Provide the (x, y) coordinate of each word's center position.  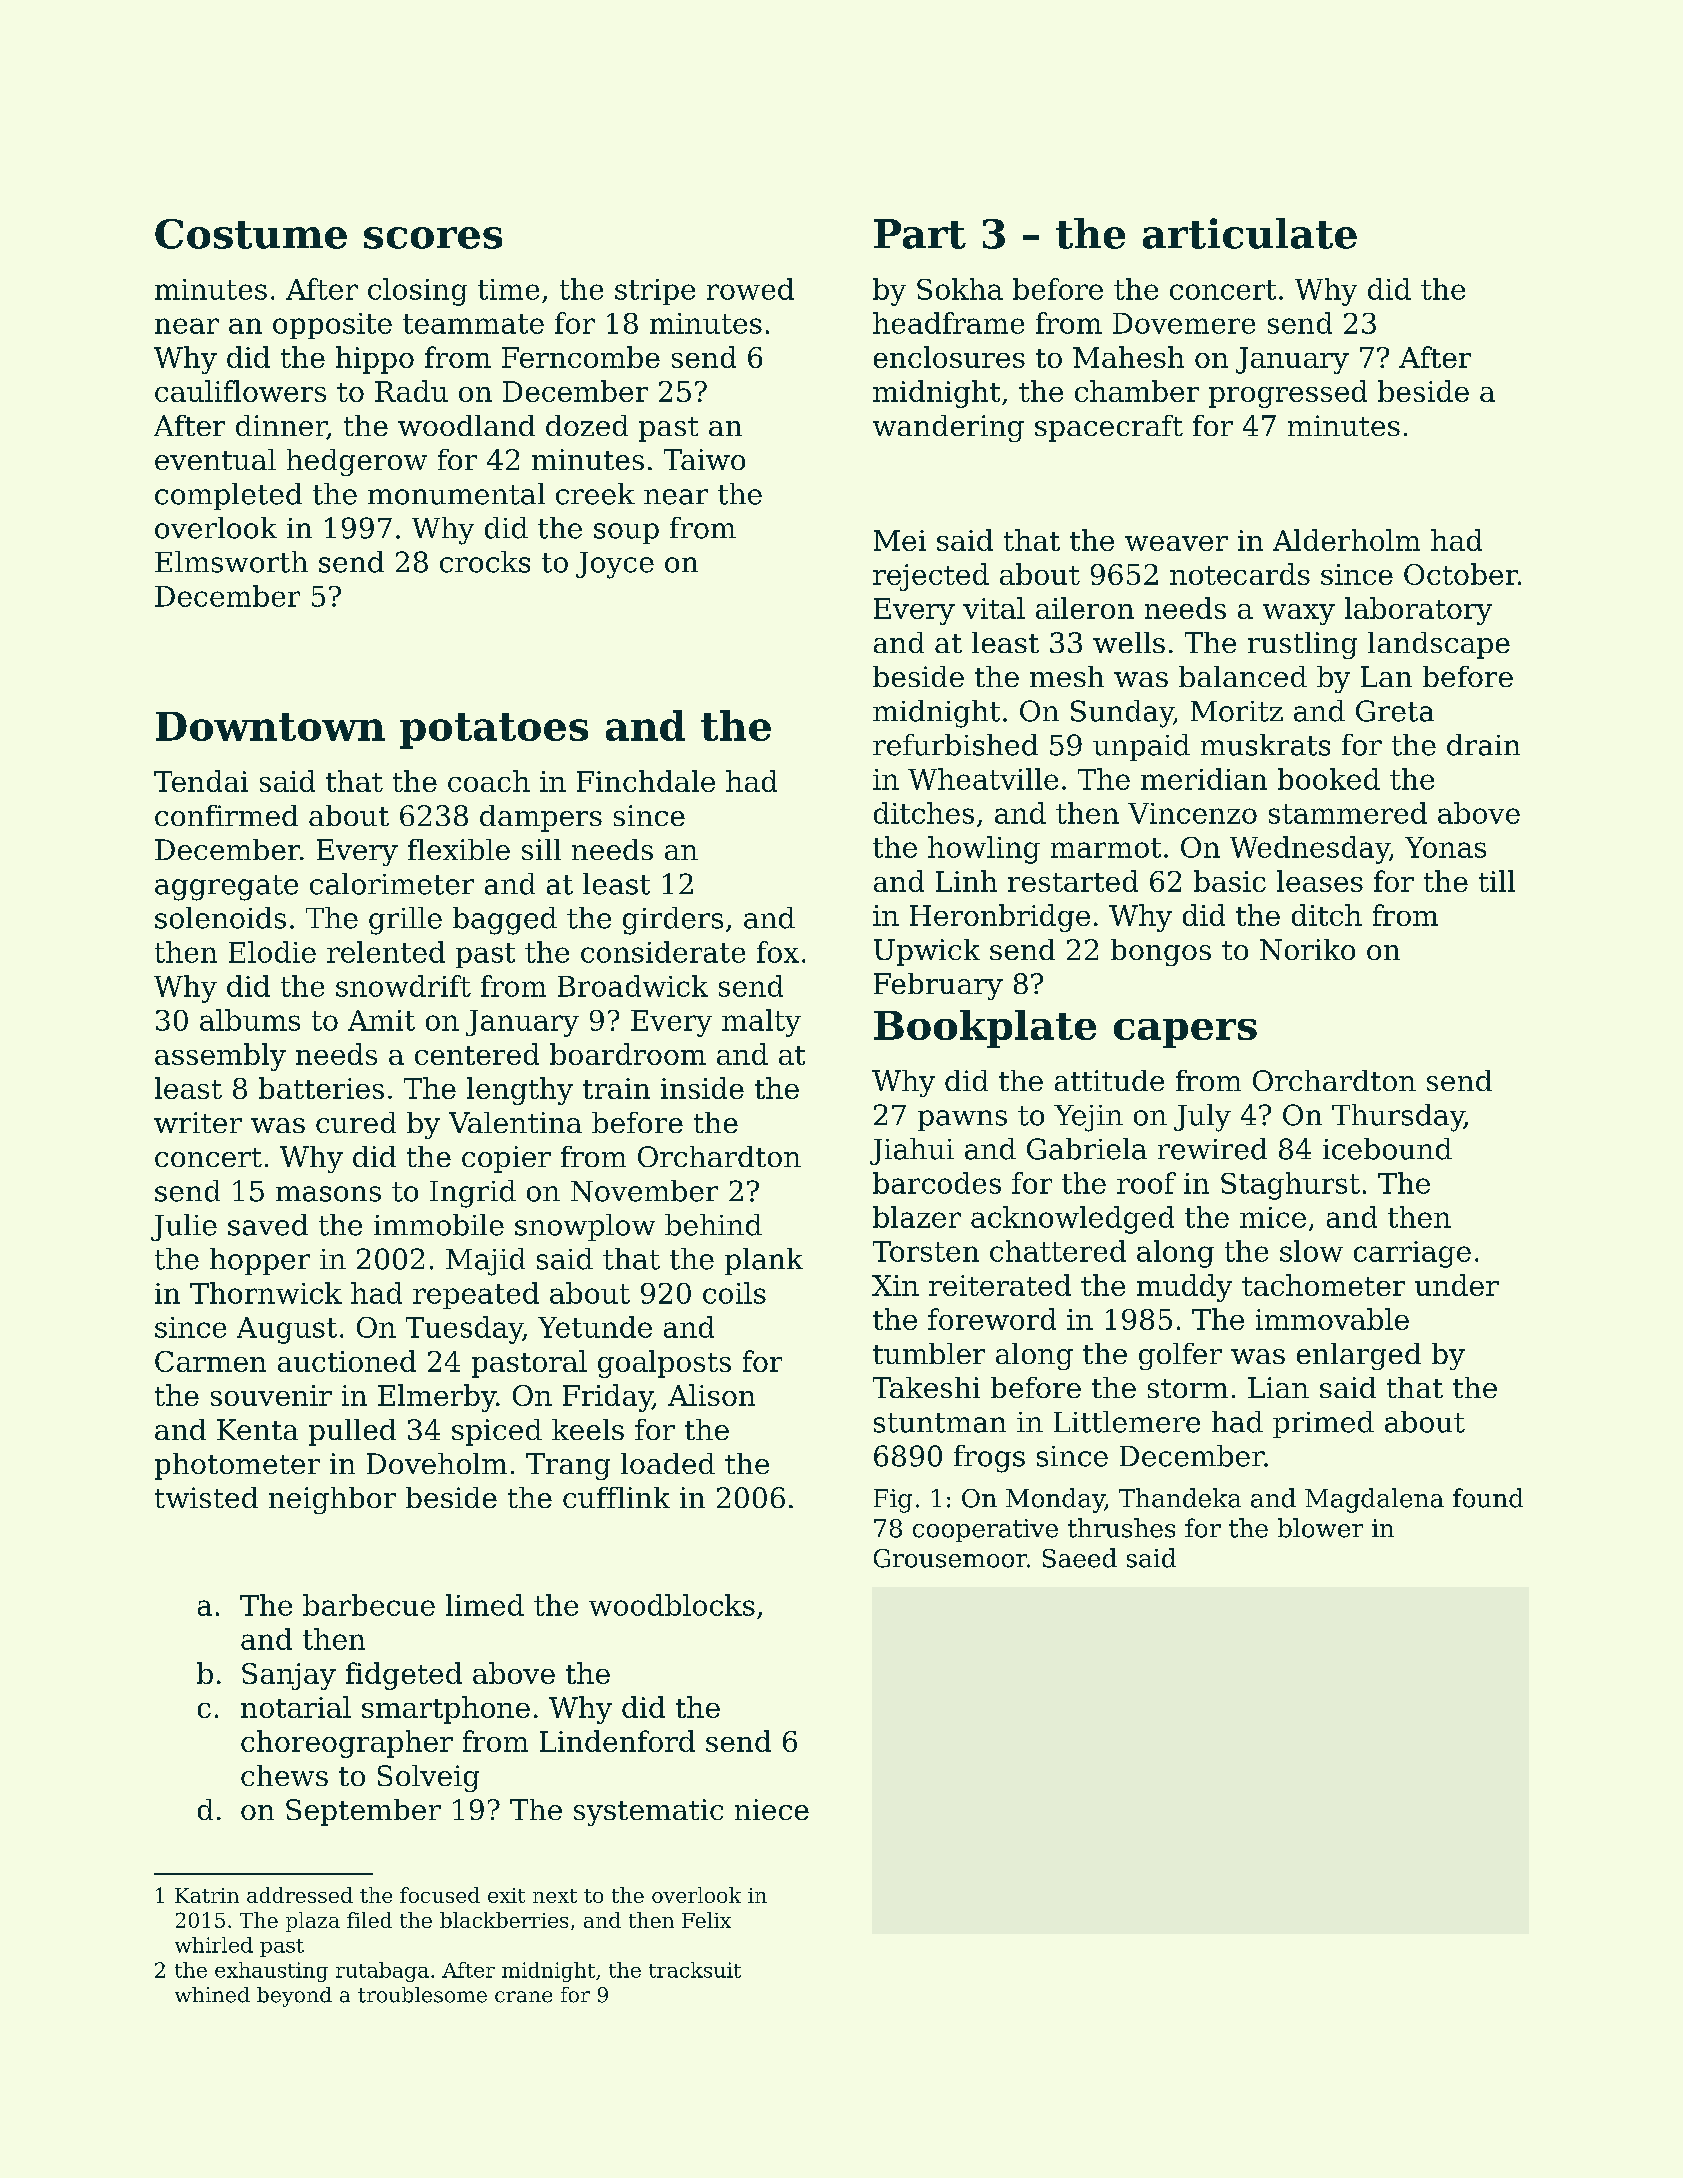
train (616, 1088)
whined (212, 1995)
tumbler (929, 1353)
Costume (251, 234)
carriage (1412, 1254)
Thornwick (266, 1293)
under (1457, 1285)
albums (250, 1020)
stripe (655, 292)
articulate (1250, 233)
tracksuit (695, 1970)
